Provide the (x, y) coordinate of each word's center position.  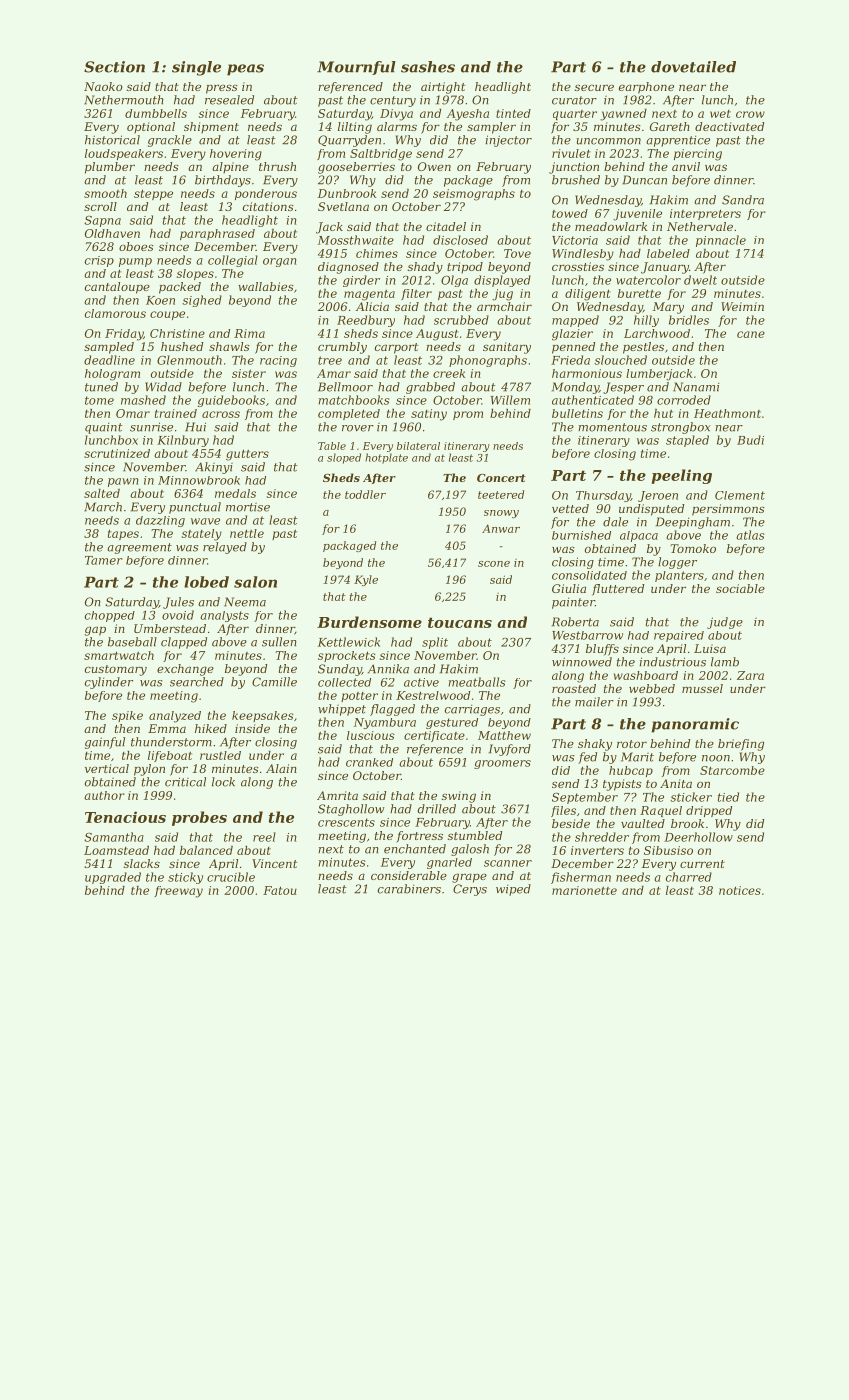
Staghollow (351, 810)
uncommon (609, 141)
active (421, 682)
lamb (725, 662)
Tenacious (125, 817)
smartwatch (119, 655)
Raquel (661, 811)
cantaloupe (117, 288)
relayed (225, 548)
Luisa (710, 648)
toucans (460, 622)
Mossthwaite (356, 240)
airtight (443, 88)
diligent (588, 295)
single (196, 68)
